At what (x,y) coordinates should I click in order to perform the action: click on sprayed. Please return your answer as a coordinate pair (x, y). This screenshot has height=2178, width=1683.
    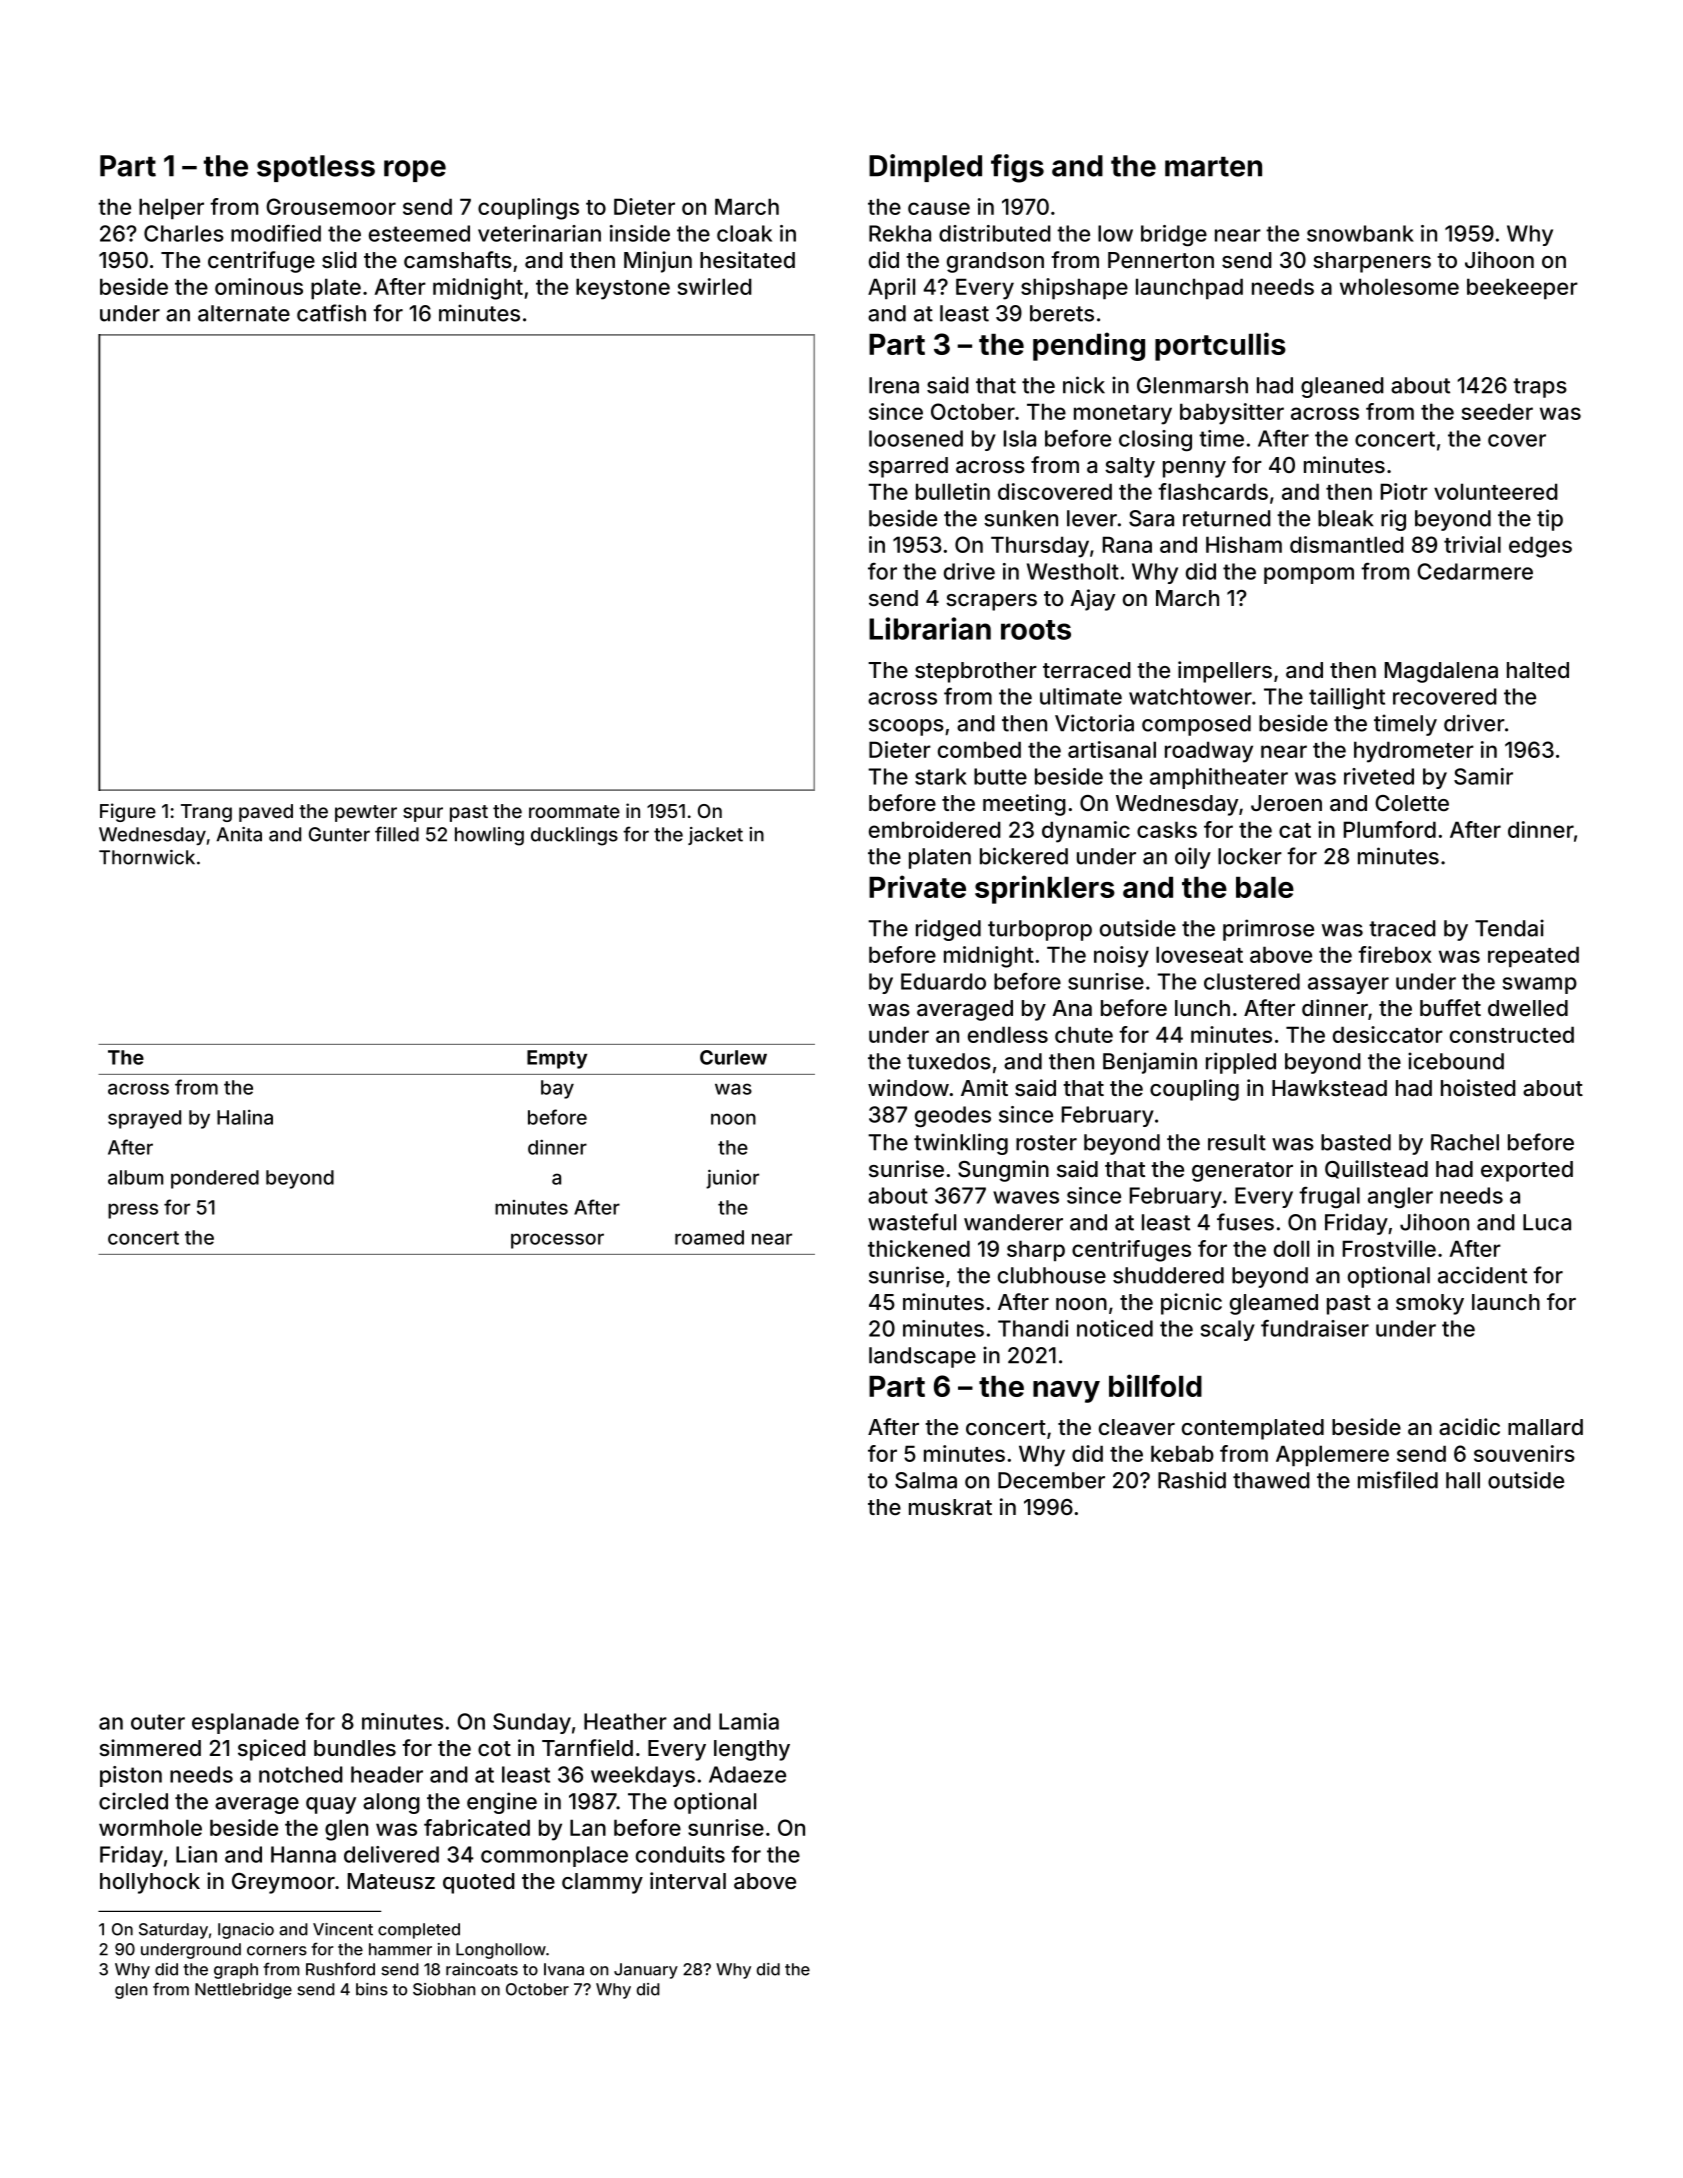
    Looking at the image, I should click on (144, 1119).
